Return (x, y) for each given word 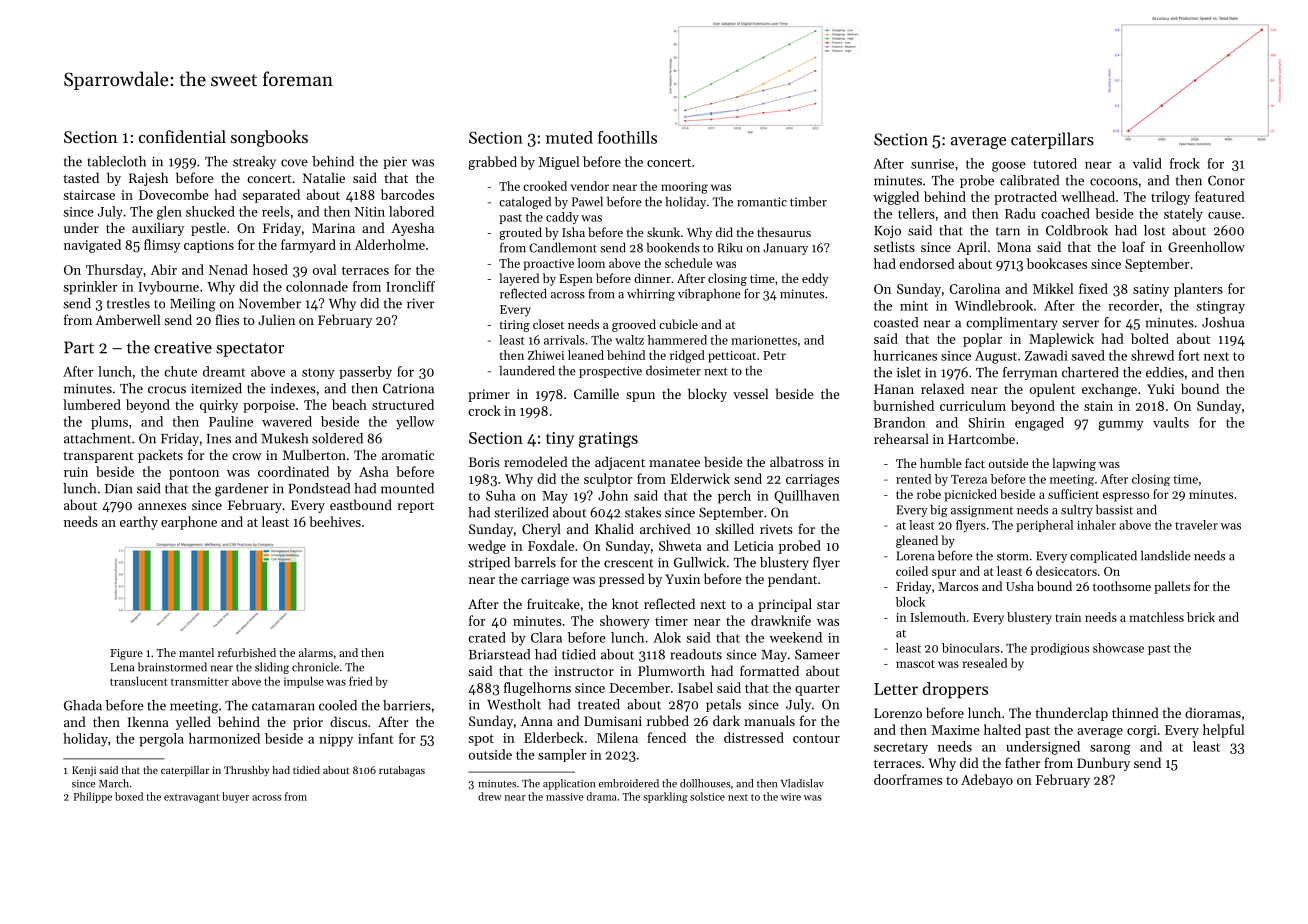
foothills (627, 137)
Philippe (93, 797)
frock (1185, 163)
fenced (666, 737)
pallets (1172, 587)
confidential (182, 136)
